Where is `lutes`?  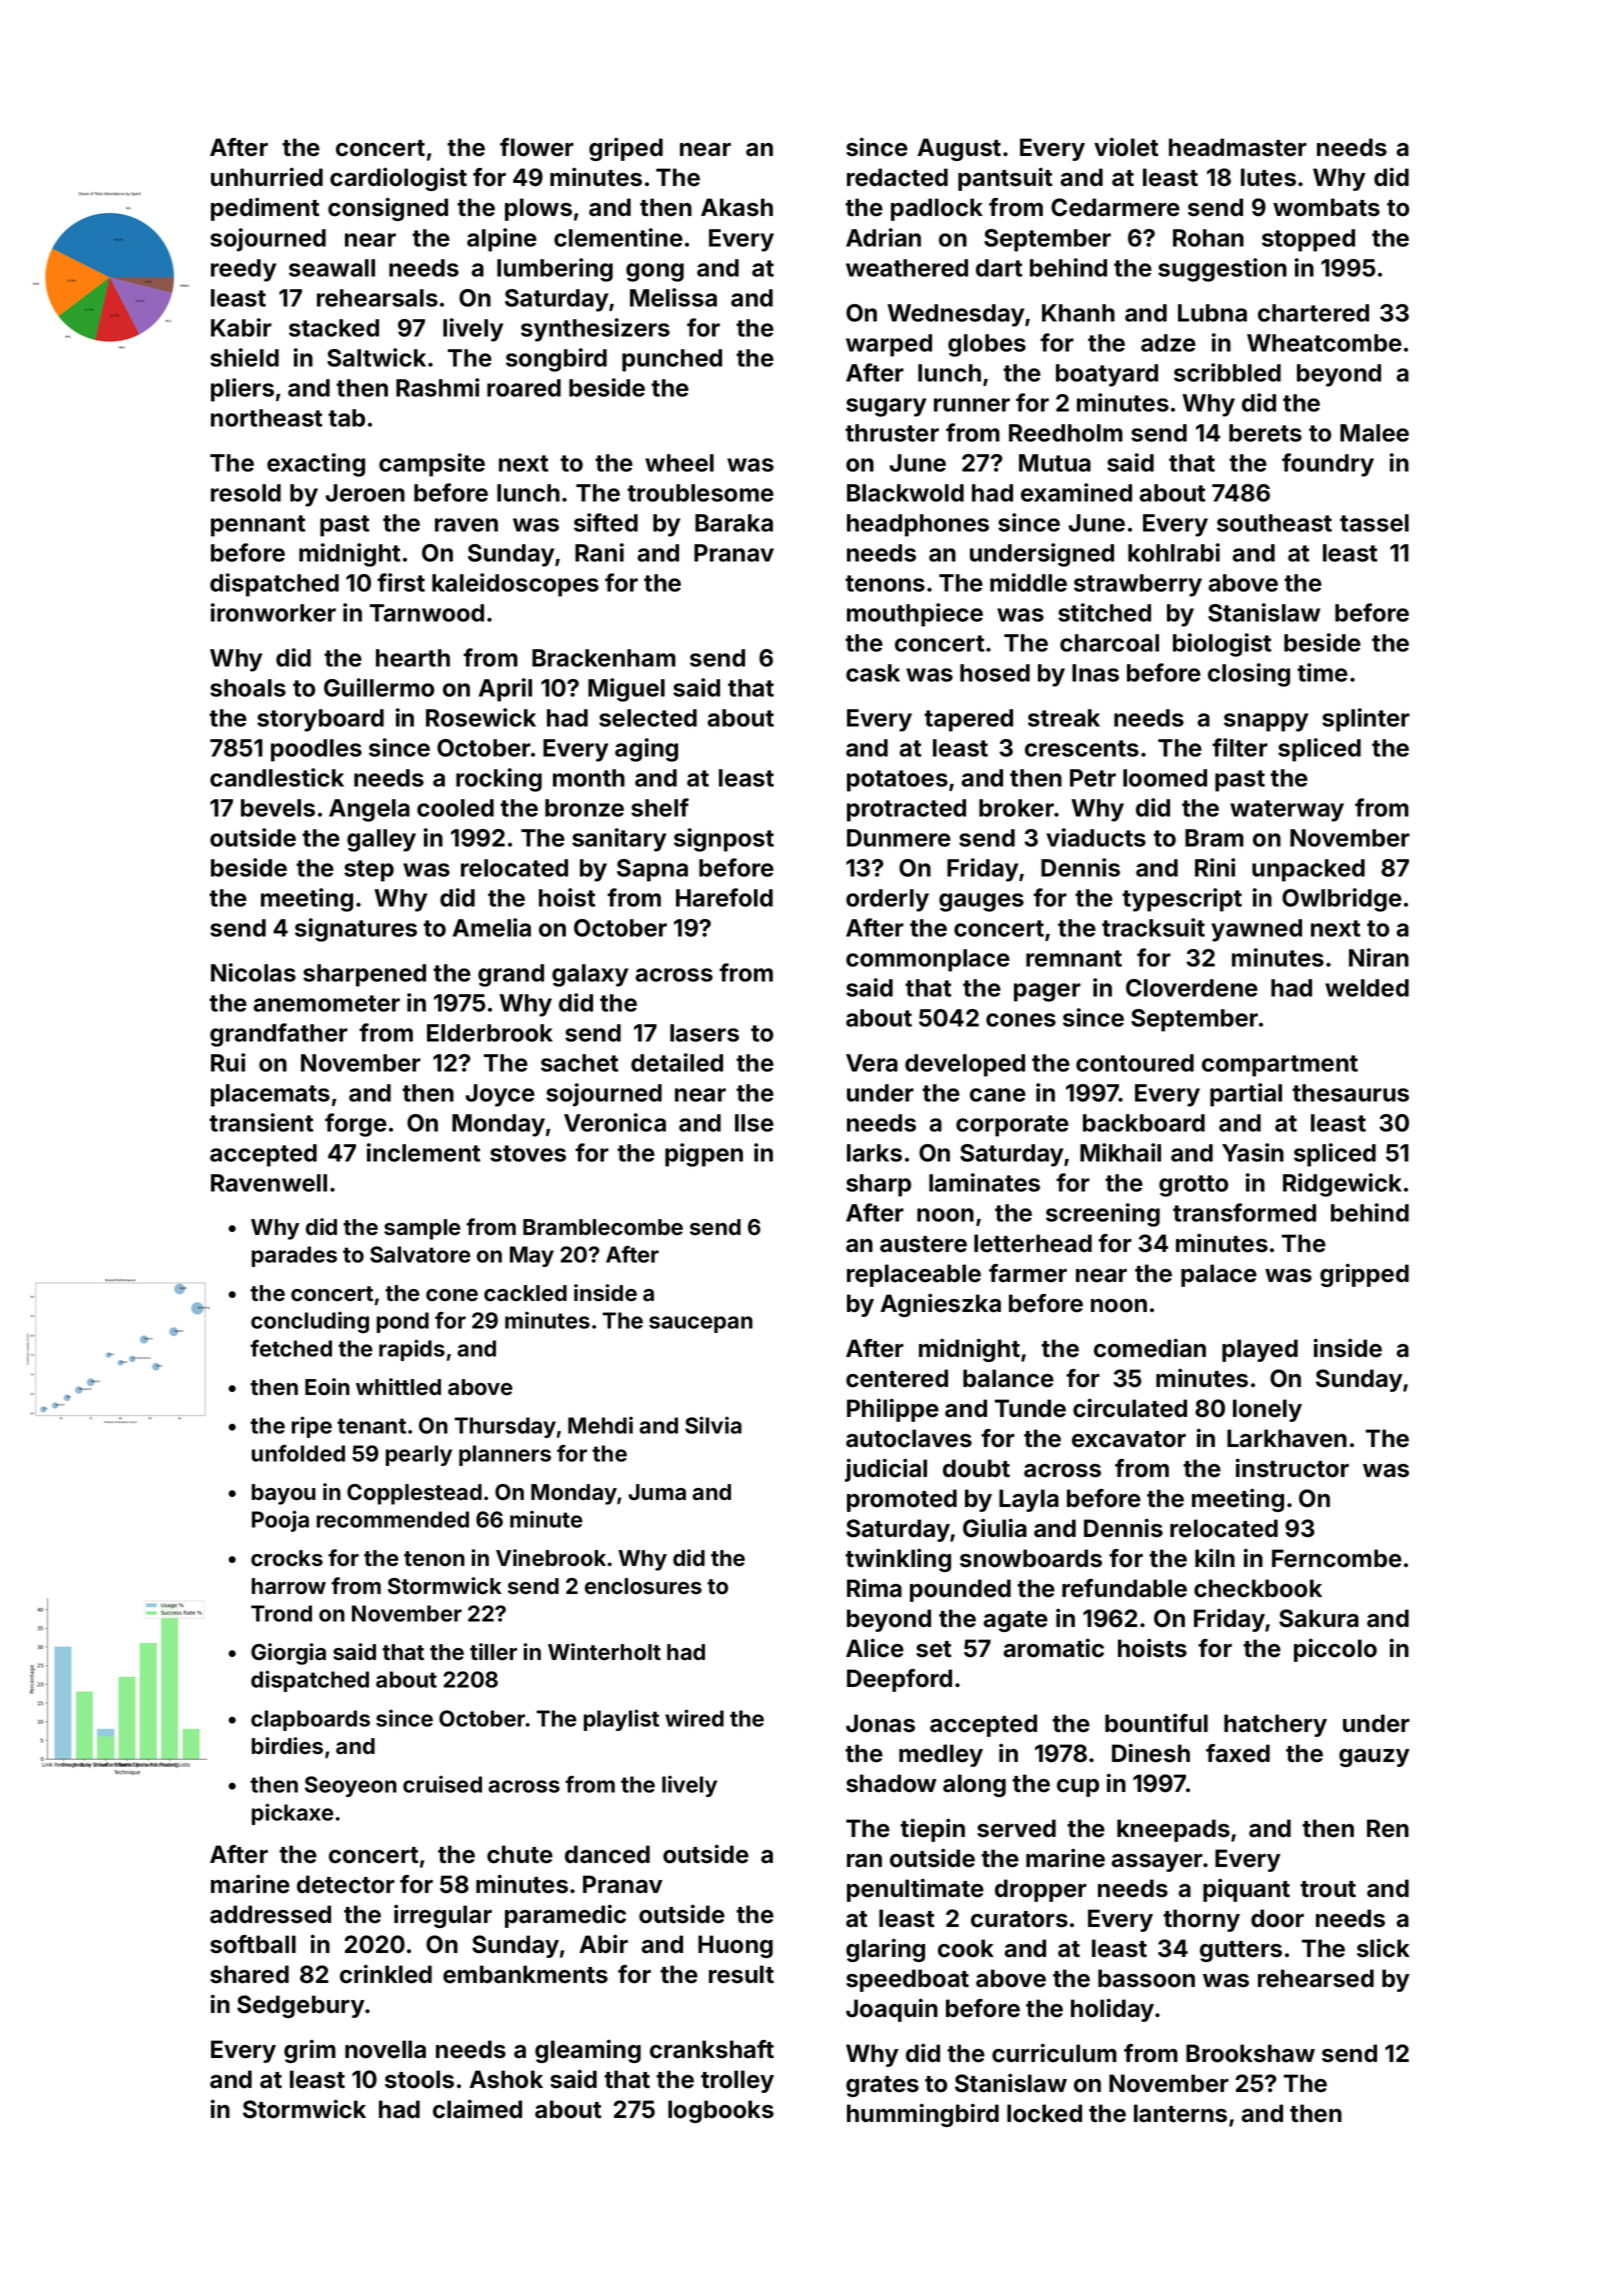
lutes is located at coordinates (1268, 177).
